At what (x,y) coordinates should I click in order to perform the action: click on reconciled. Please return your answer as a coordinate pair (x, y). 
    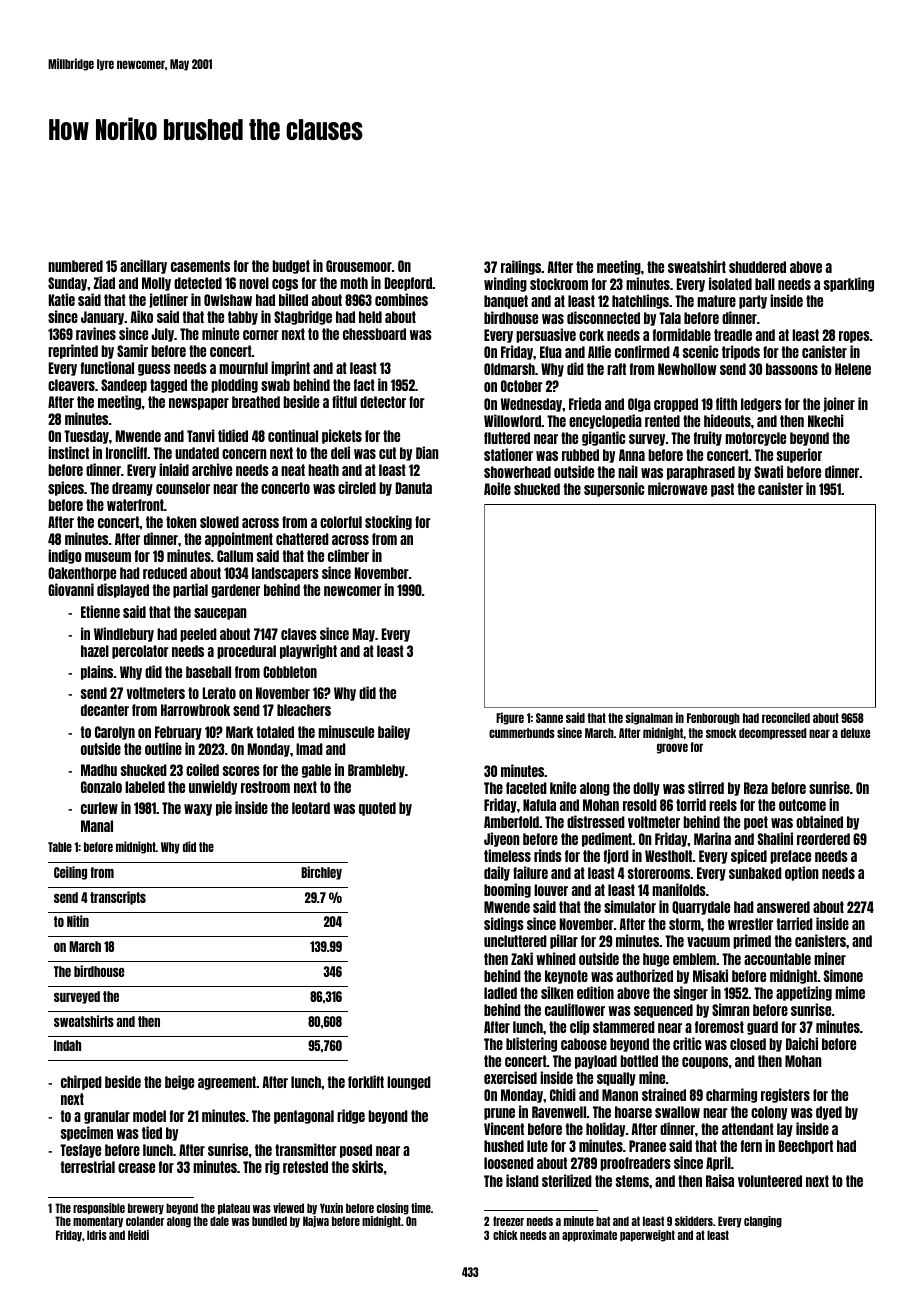
    Looking at the image, I should click on (786, 717).
